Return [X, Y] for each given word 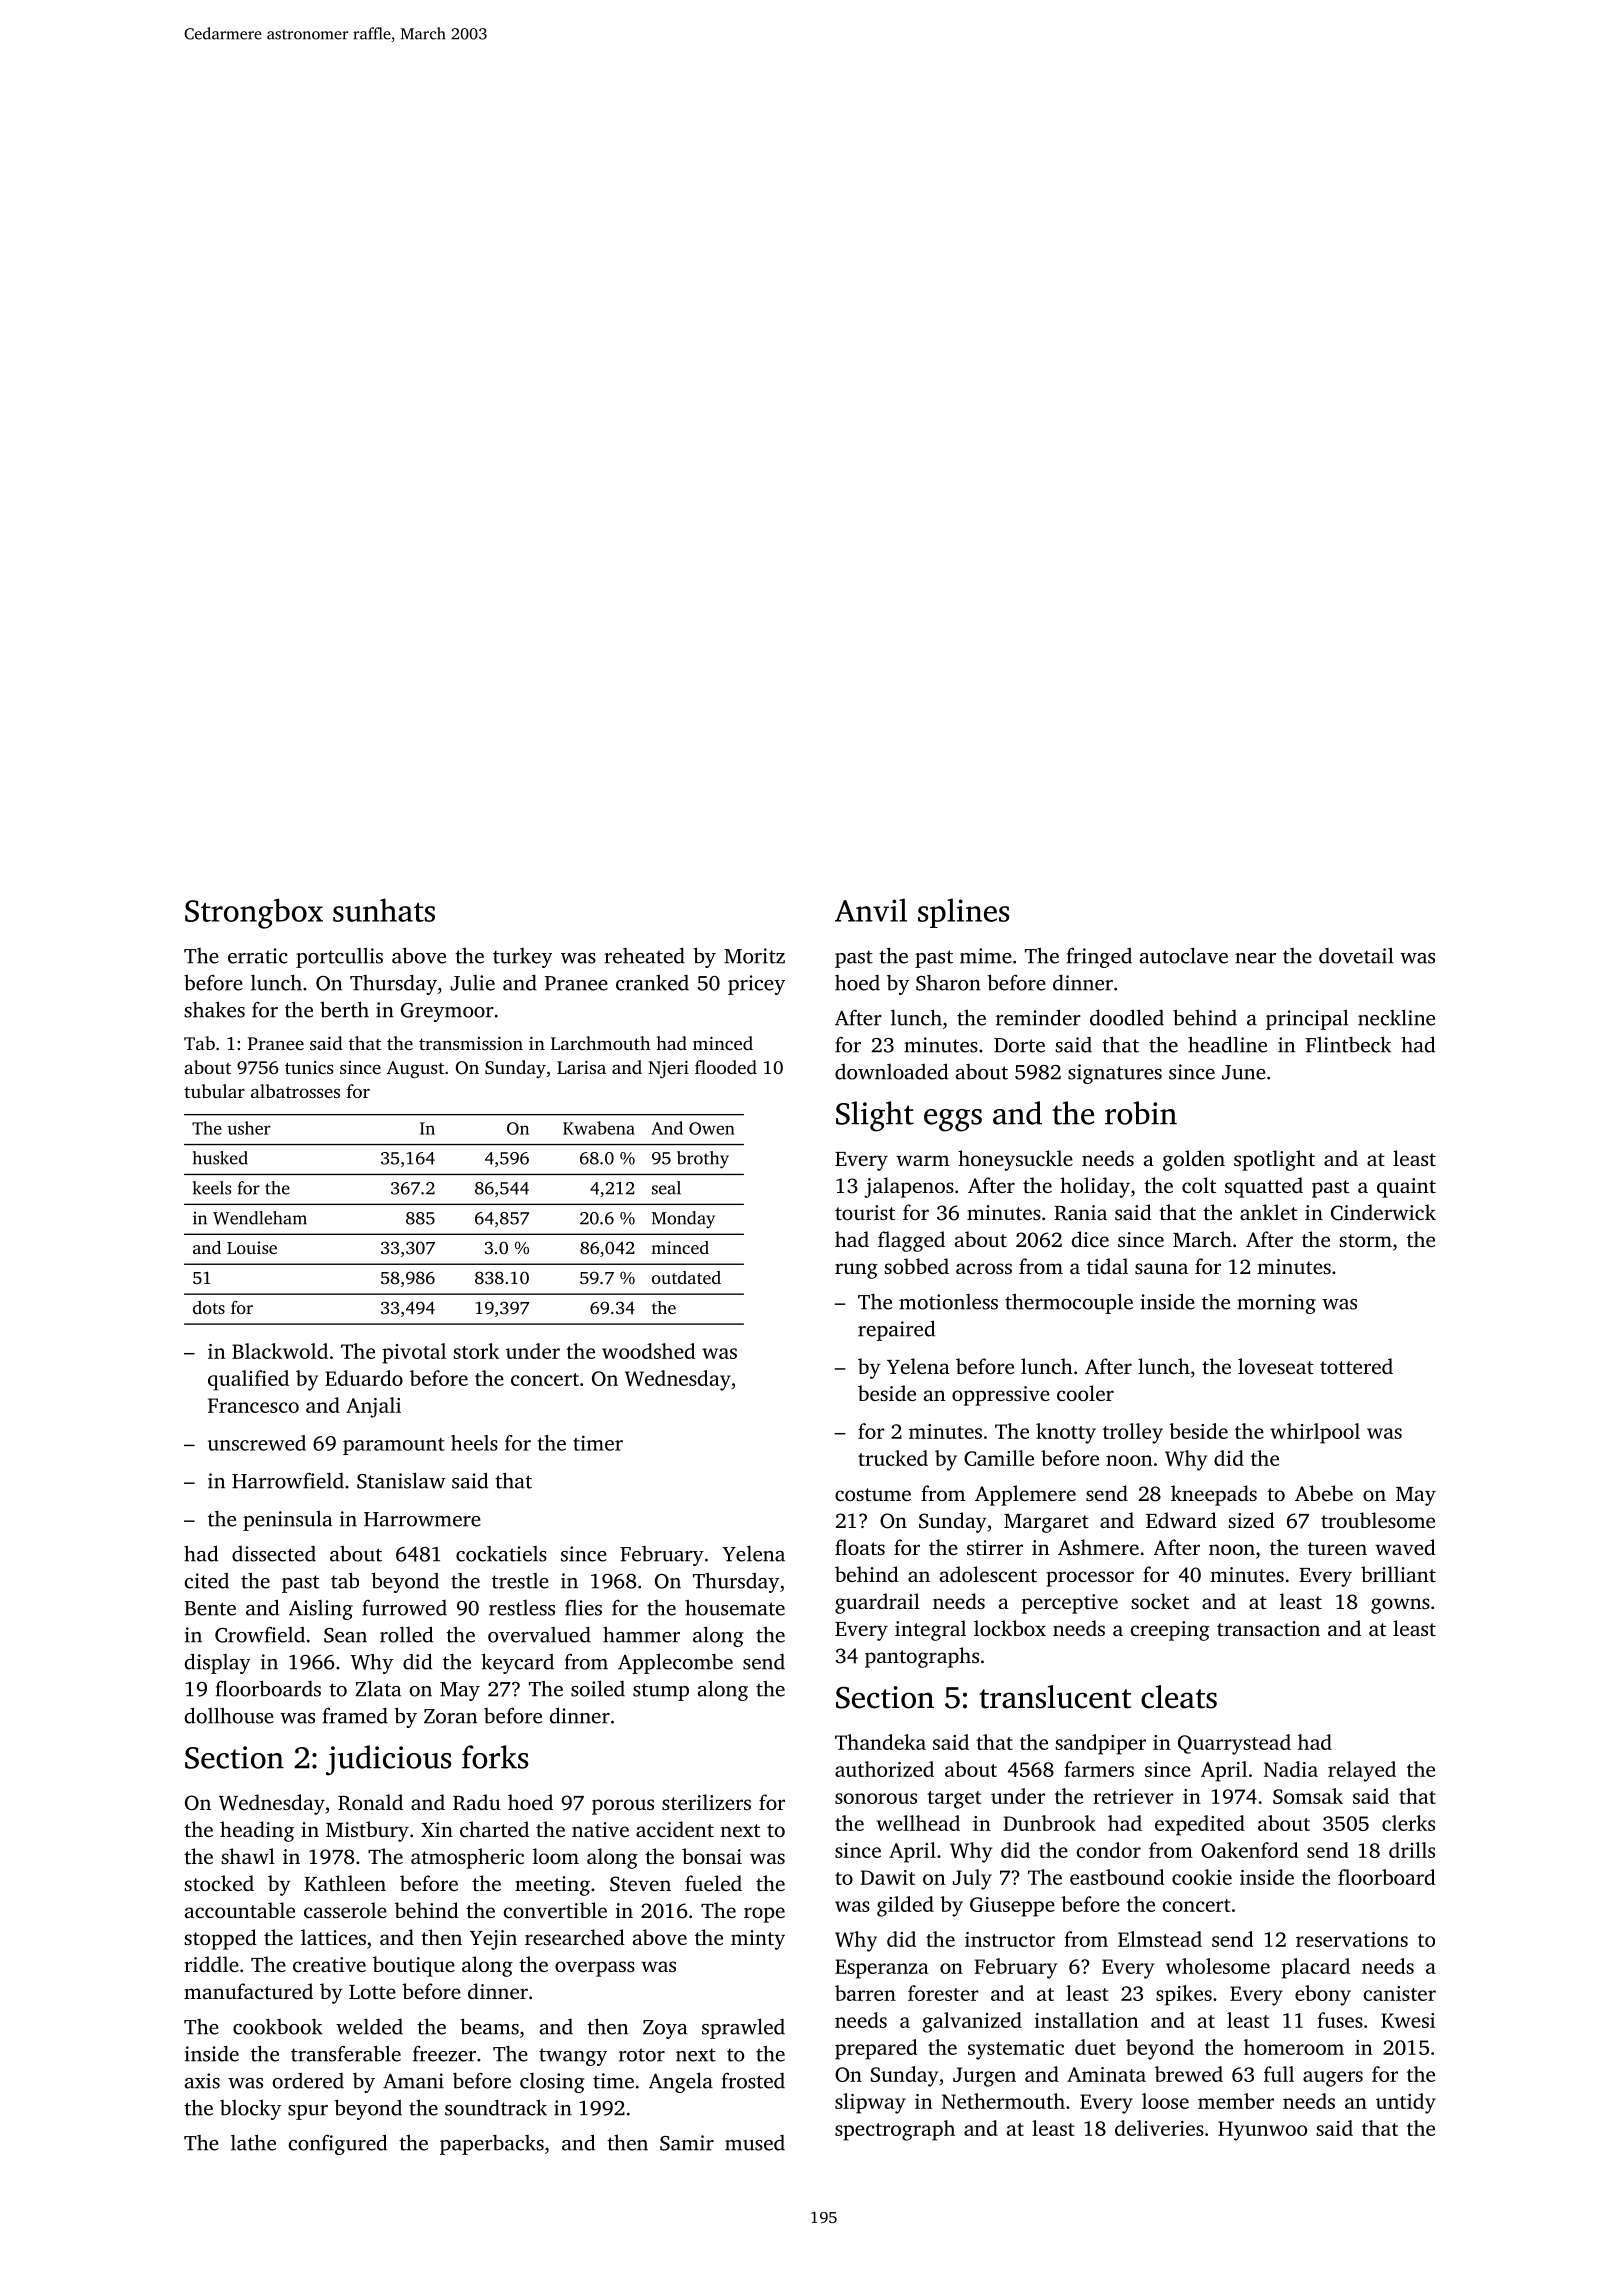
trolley [1133, 1433]
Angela [681, 2082]
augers [1333, 2079]
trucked [893, 1458]
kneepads [1214, 1495]
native [600, 1829]
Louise [252, 1247]
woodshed [649, 1351]
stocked [219, 1883]
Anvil [871, 910]
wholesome [1218, 1966]
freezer [444, 2053]
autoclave [1184, 955]
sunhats [384, 910]
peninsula [287, 1520]
